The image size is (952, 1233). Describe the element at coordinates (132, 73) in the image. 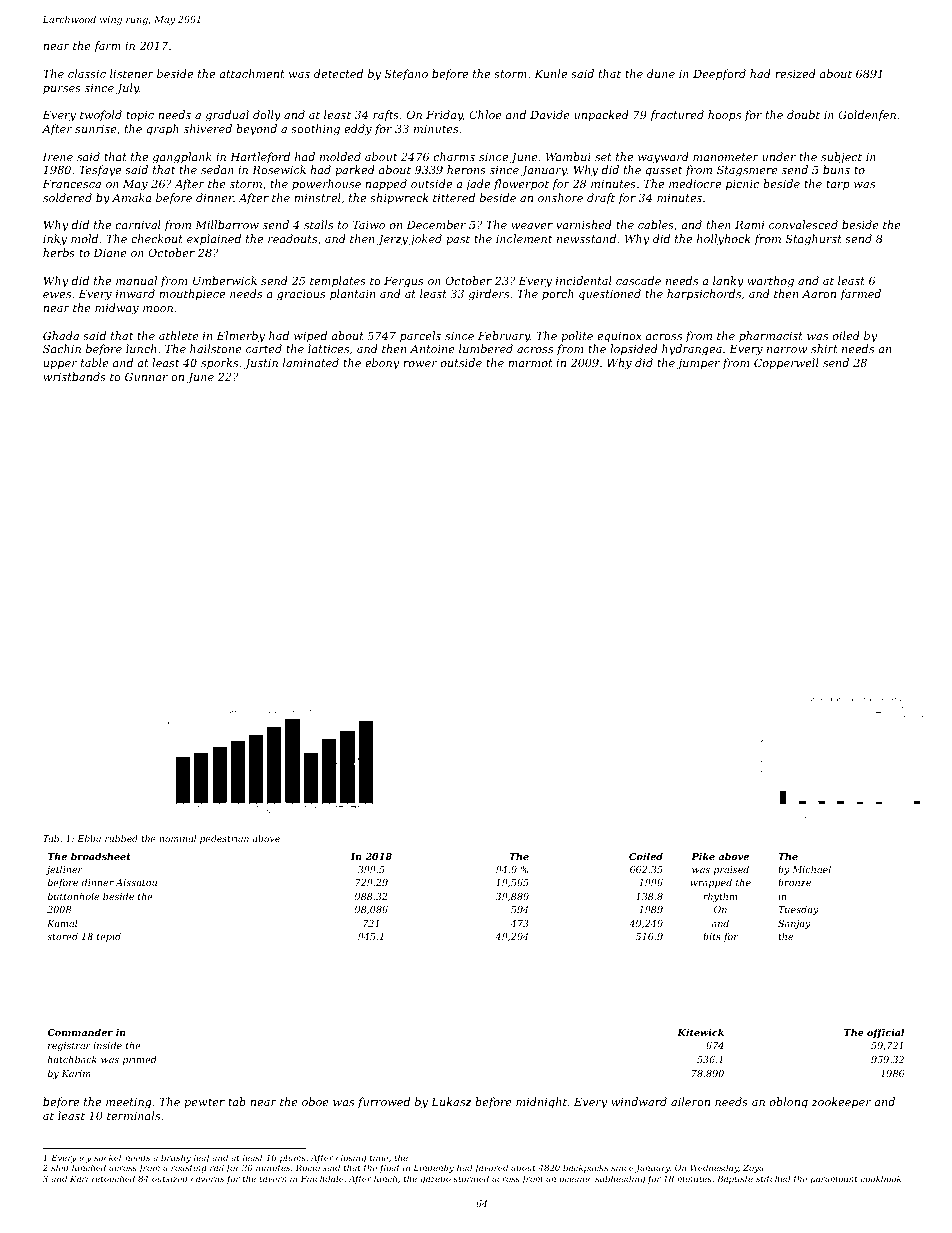

I see `listener` at that location.
